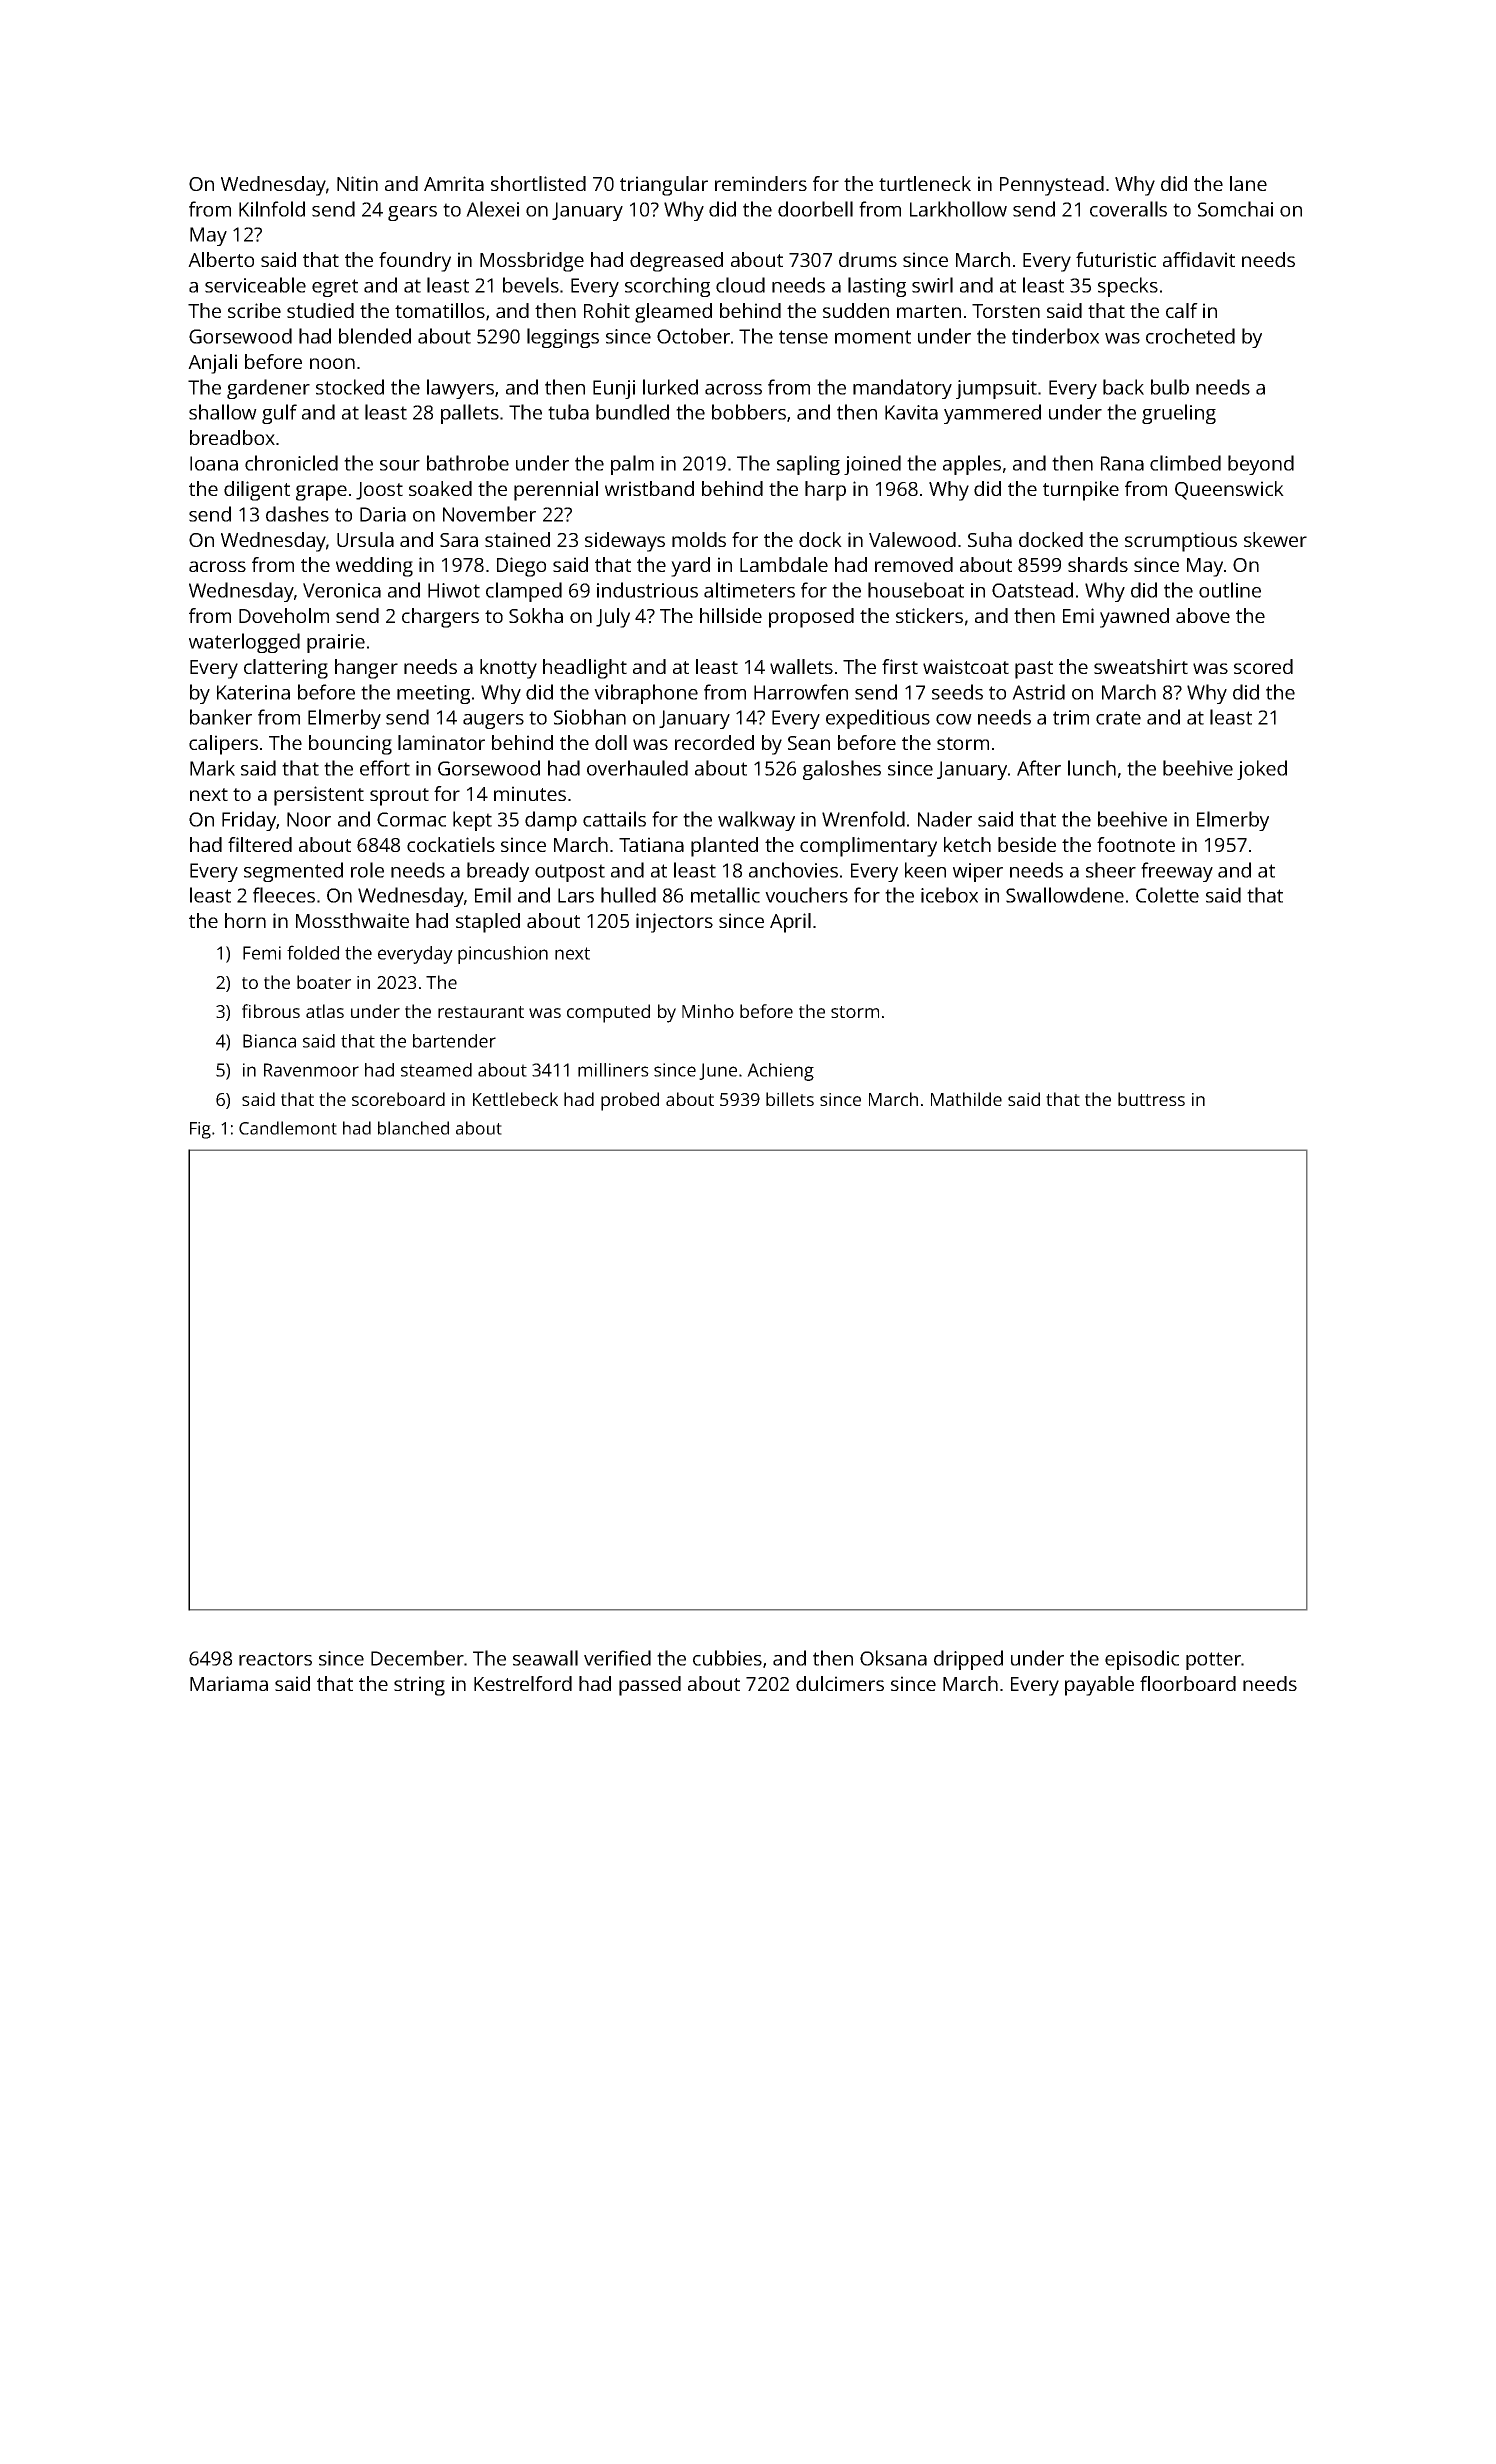  I want to click on verified, so click(617, 1658).
